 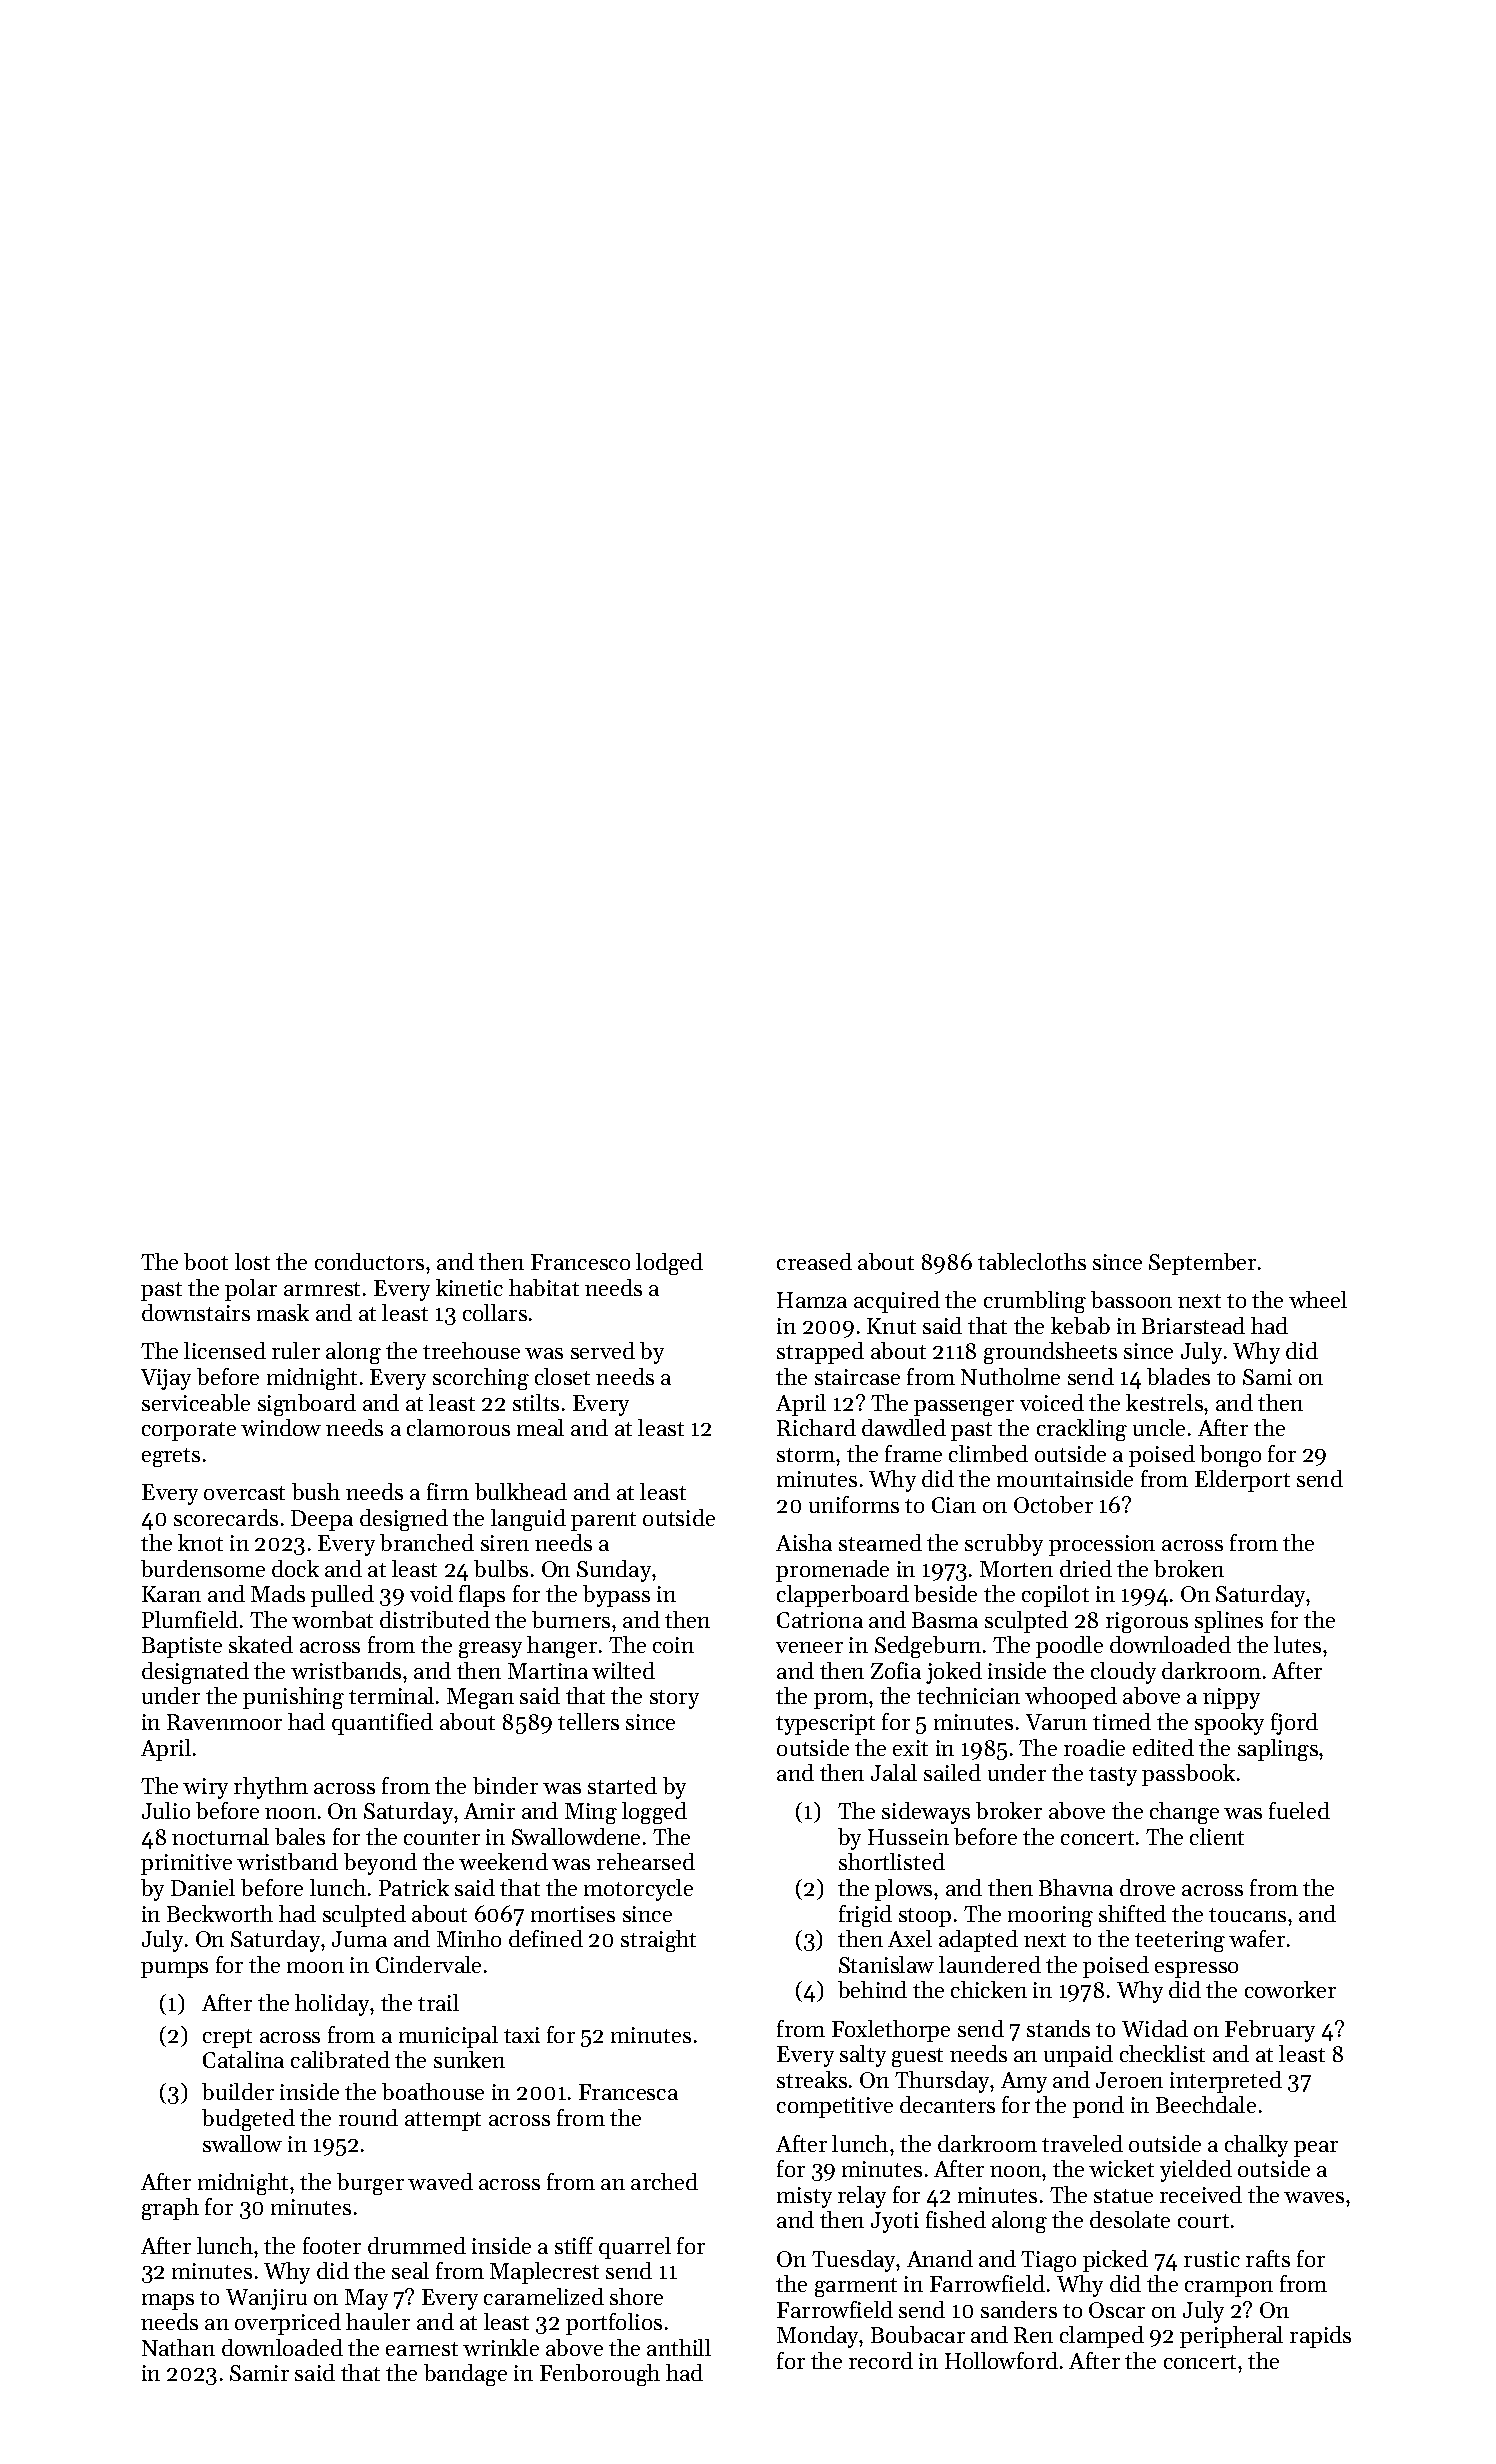 I want to click on Richard, so click(x=816, y=1427).
